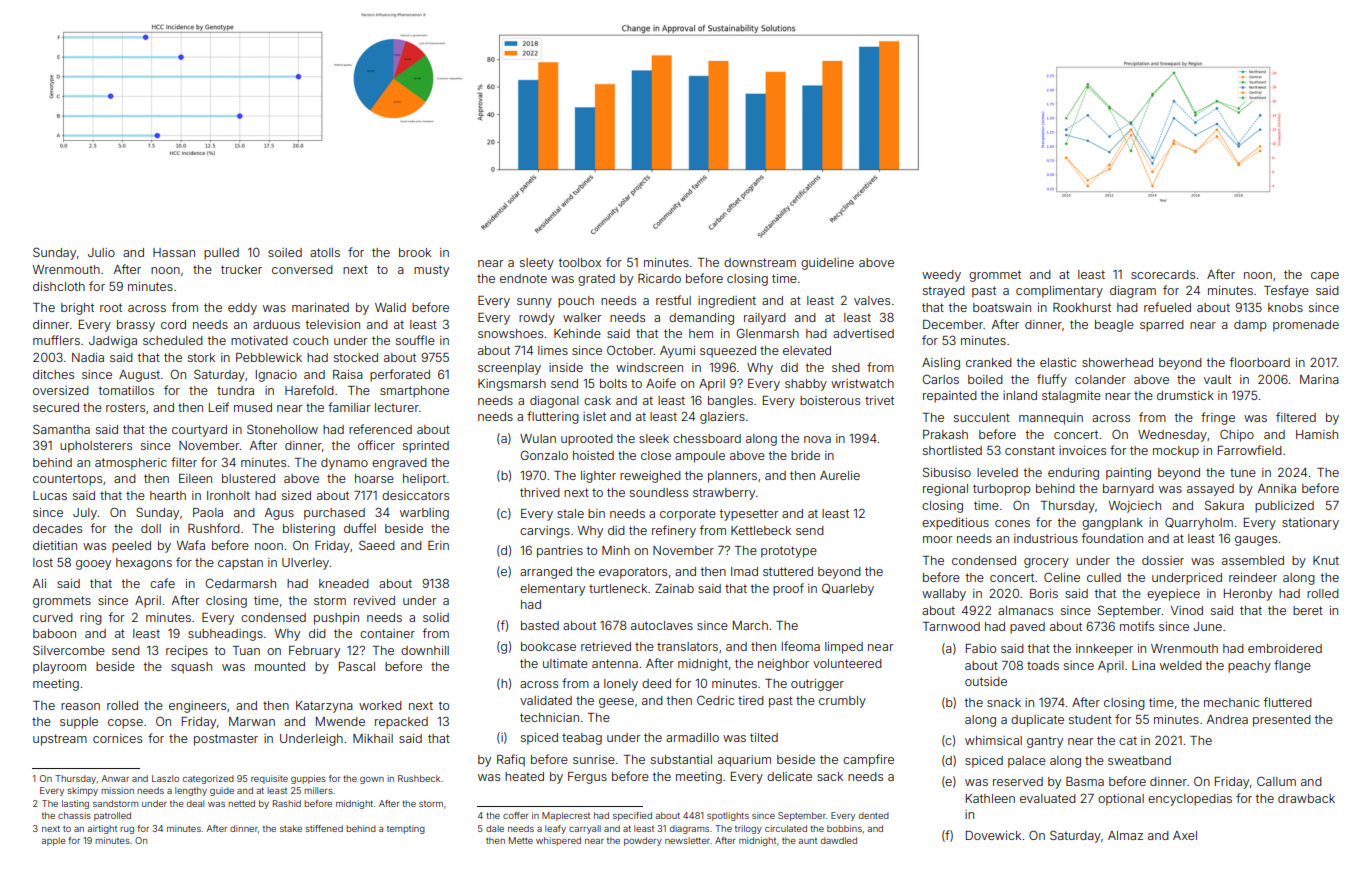  What do you see at coordinates (1276, 781) in the page?
I see `Callum` at bounding box center [1276, 781].
